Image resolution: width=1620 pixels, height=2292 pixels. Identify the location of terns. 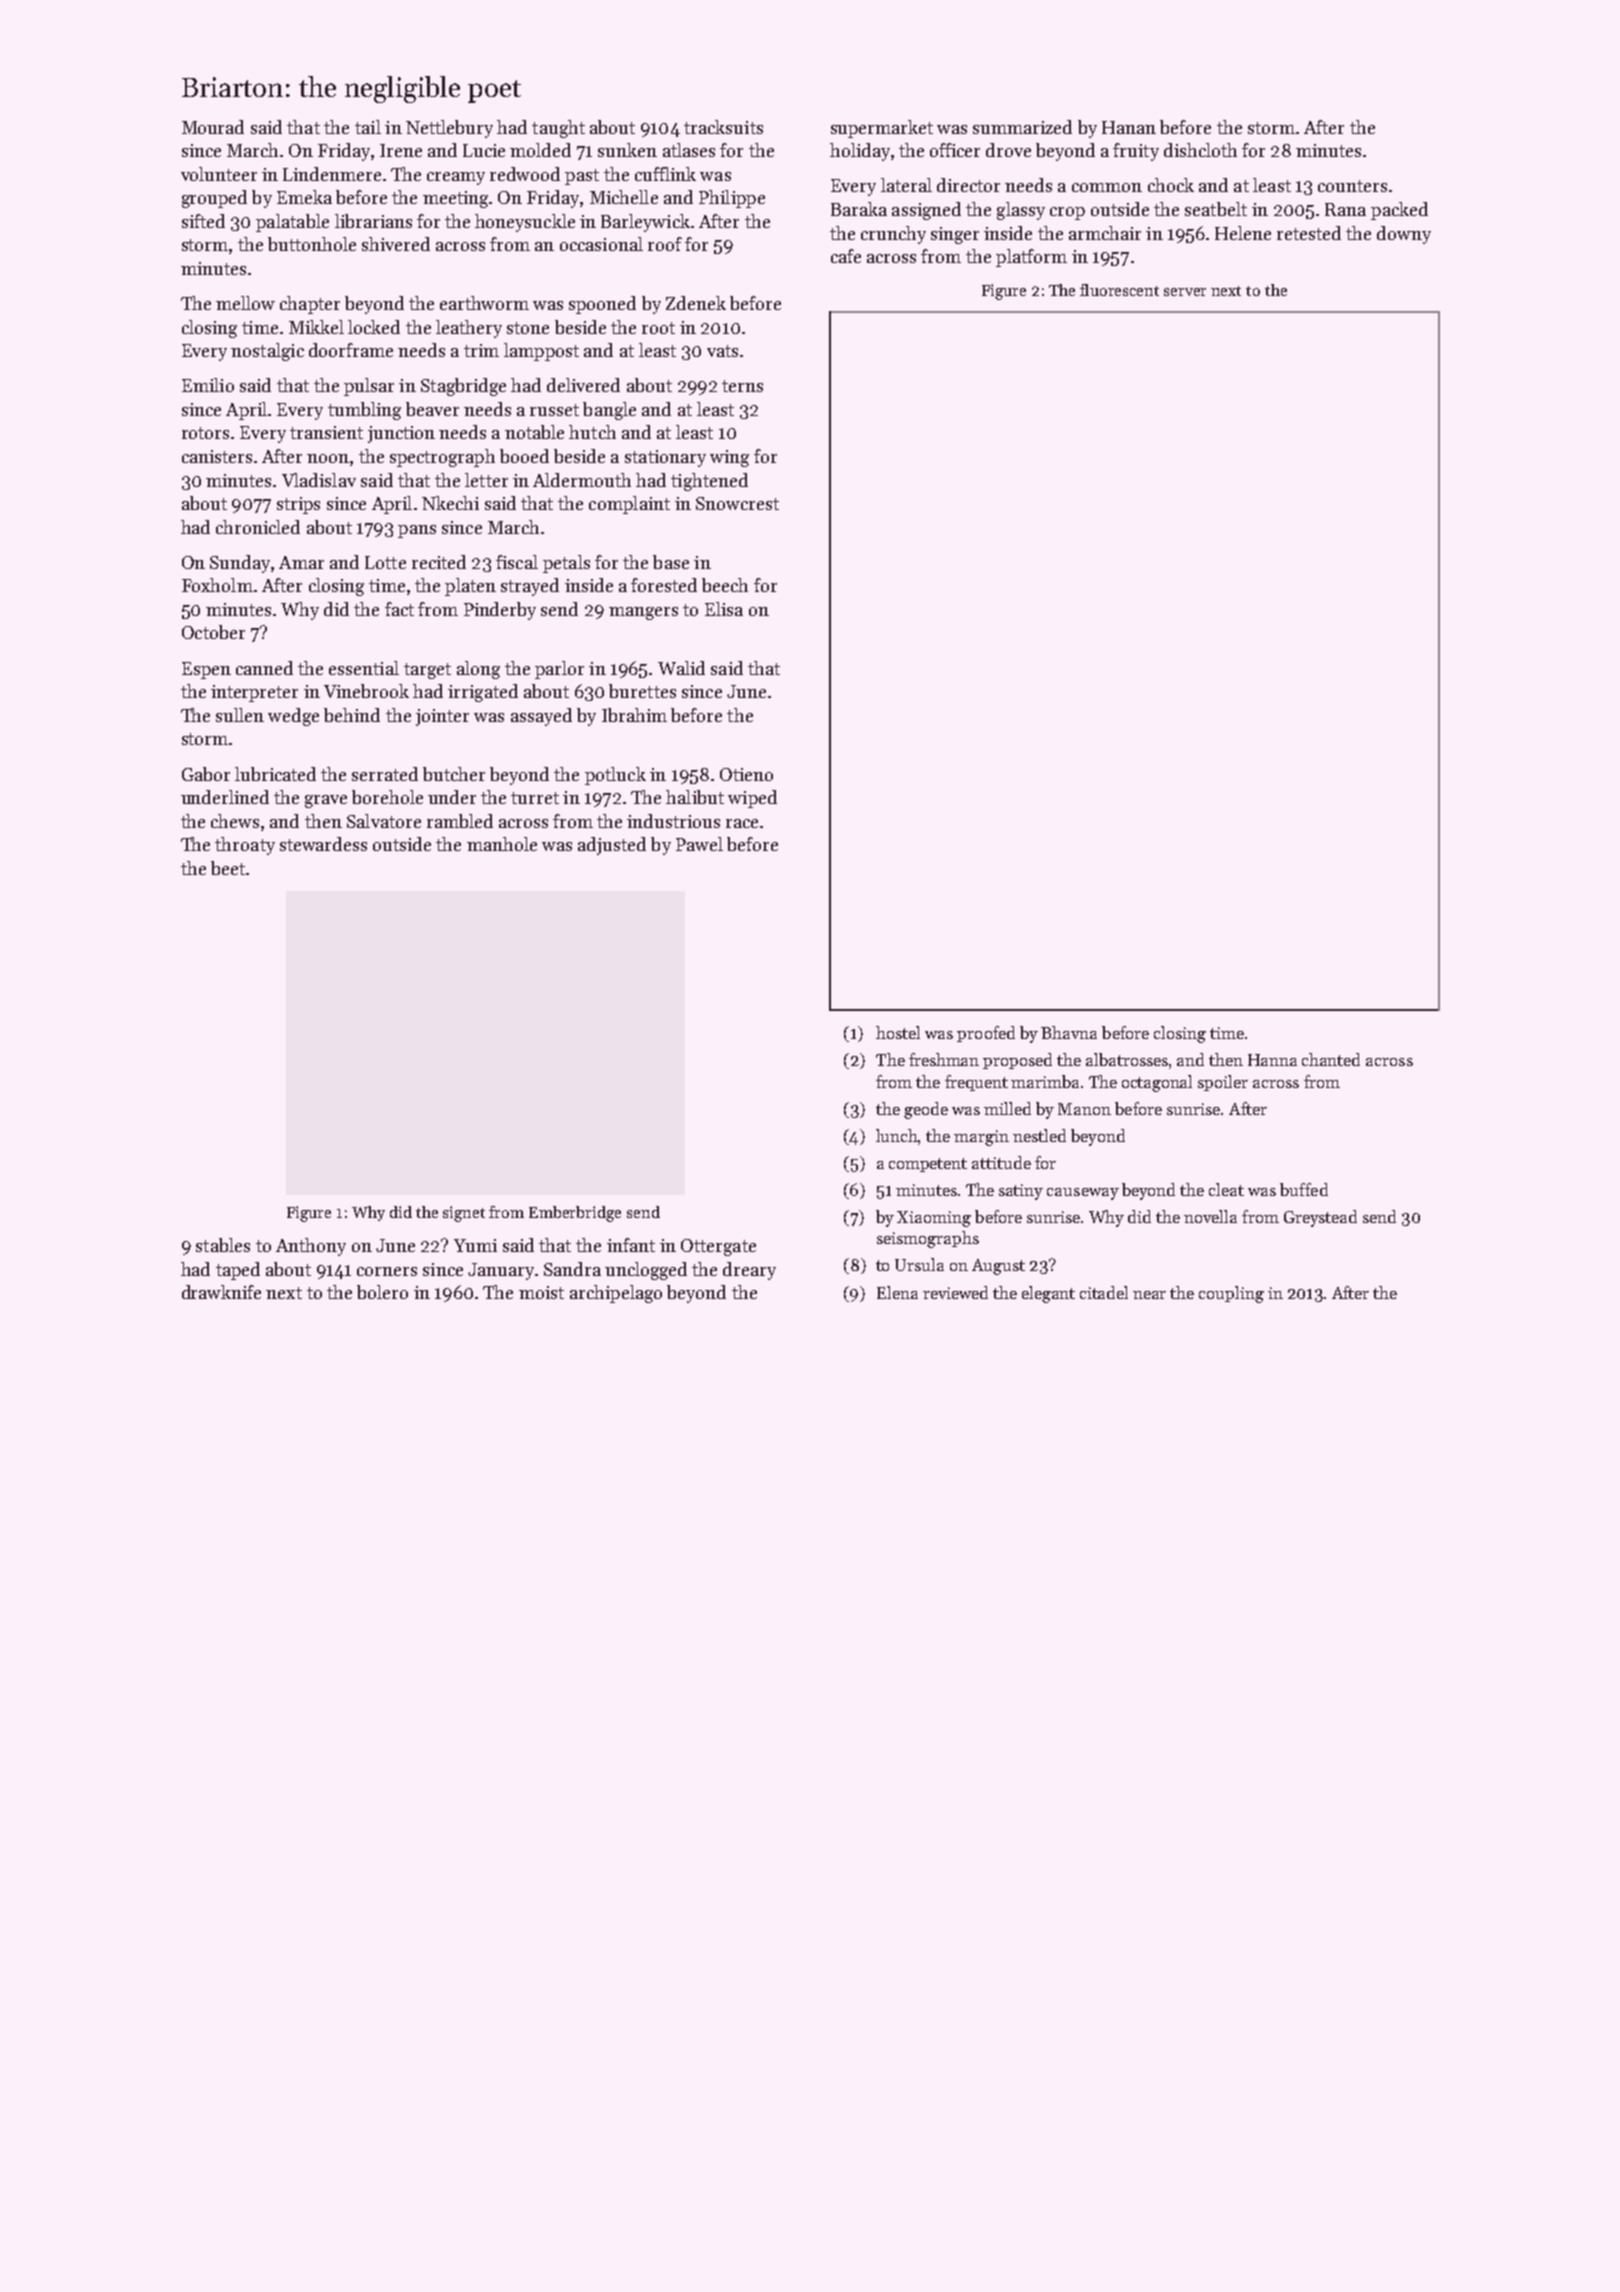
(742, 386).
